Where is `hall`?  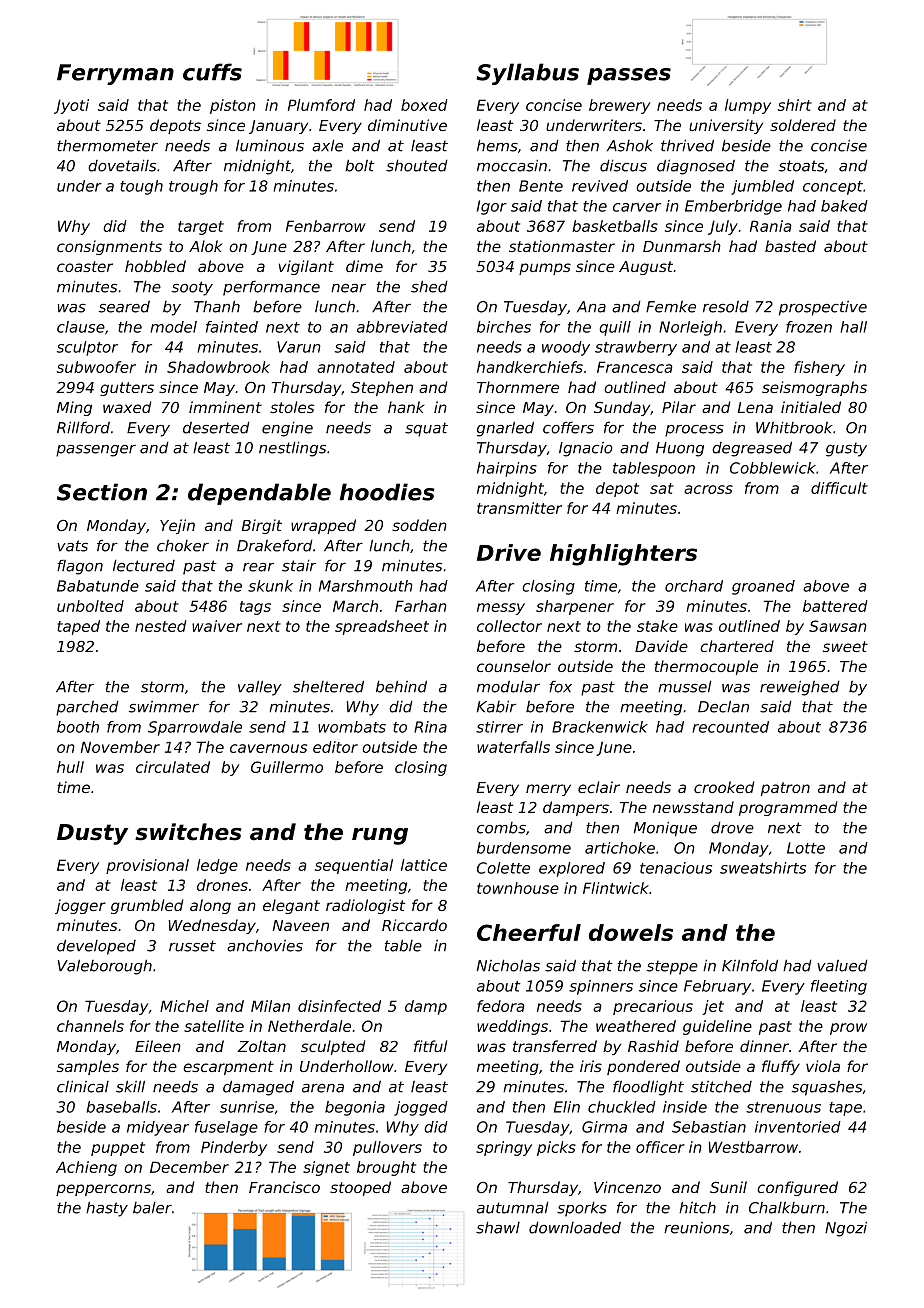
hall is located at coordinates (853, 327).
